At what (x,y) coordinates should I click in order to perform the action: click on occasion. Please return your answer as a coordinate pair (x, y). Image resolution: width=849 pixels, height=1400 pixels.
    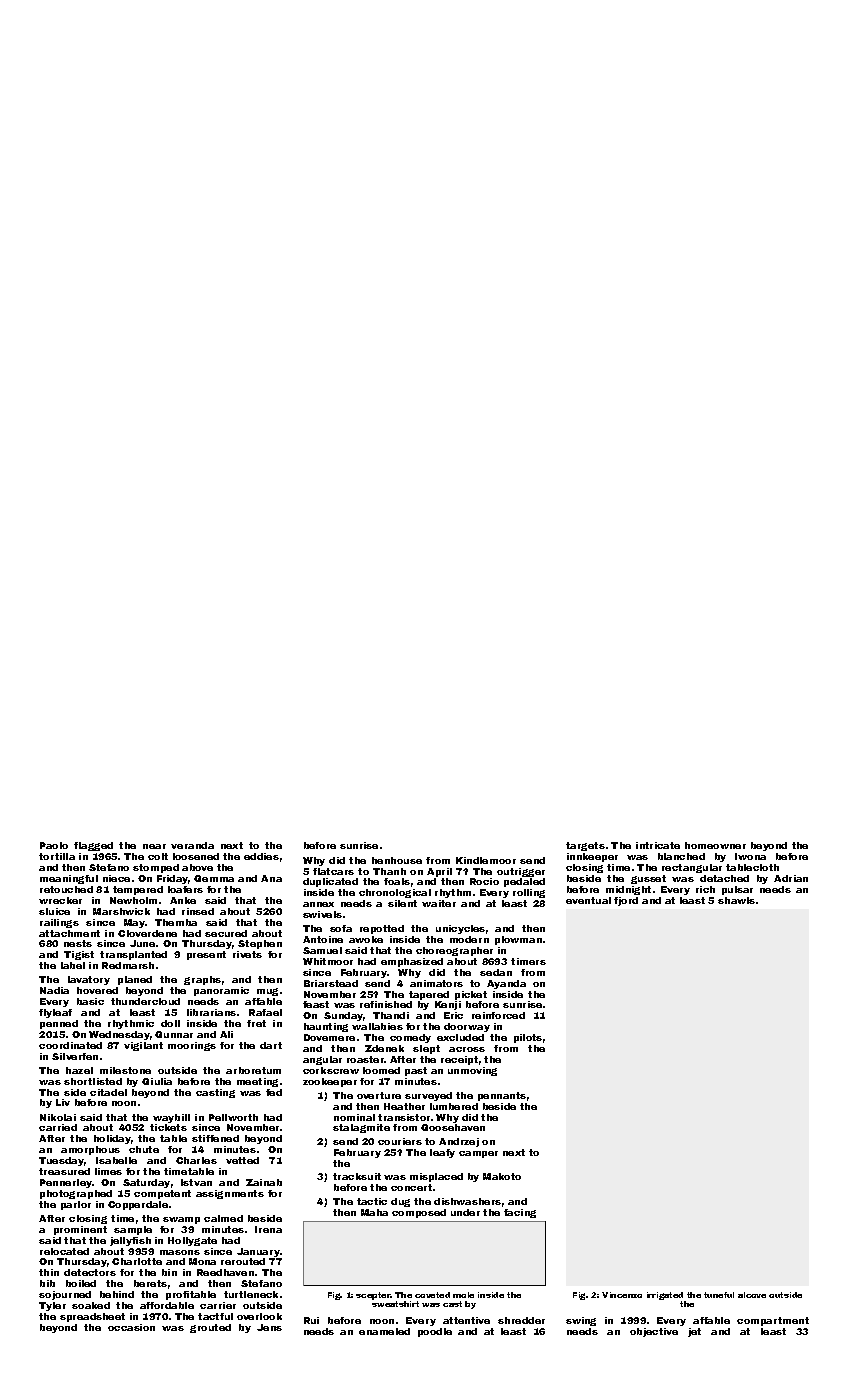
    Looking at the image, I should click on (131, 1327).
